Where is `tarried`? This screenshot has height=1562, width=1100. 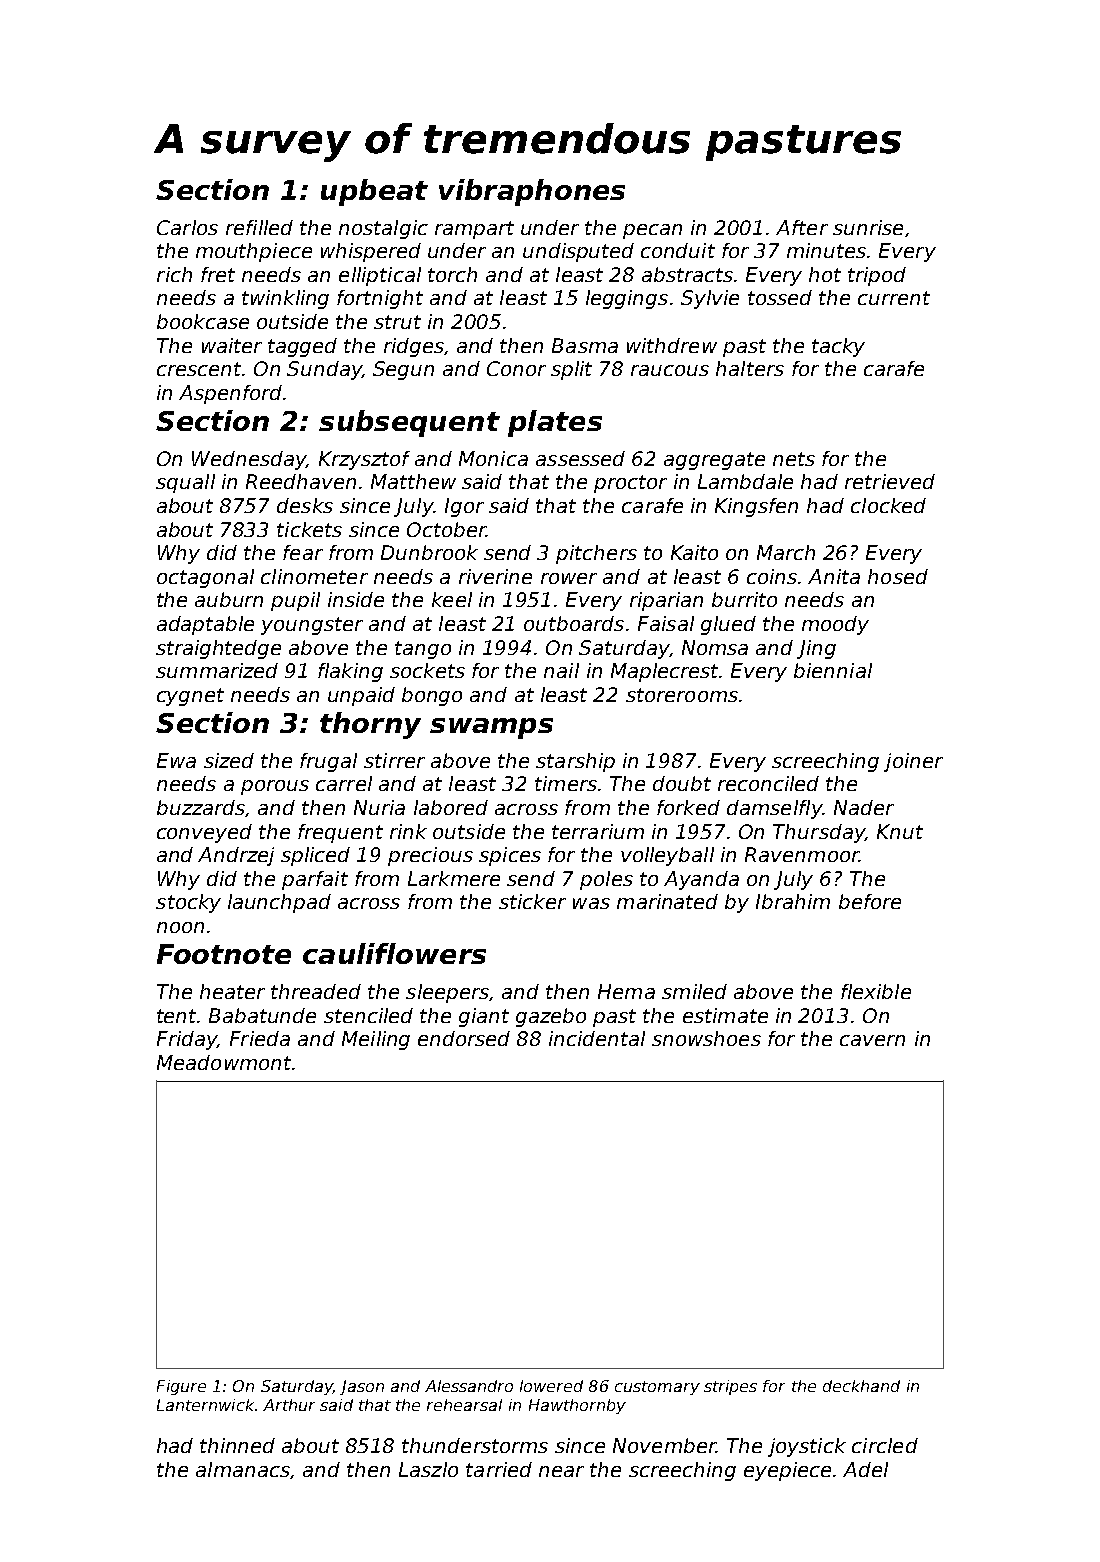 tarried is located at coordinates (499, 1469).
